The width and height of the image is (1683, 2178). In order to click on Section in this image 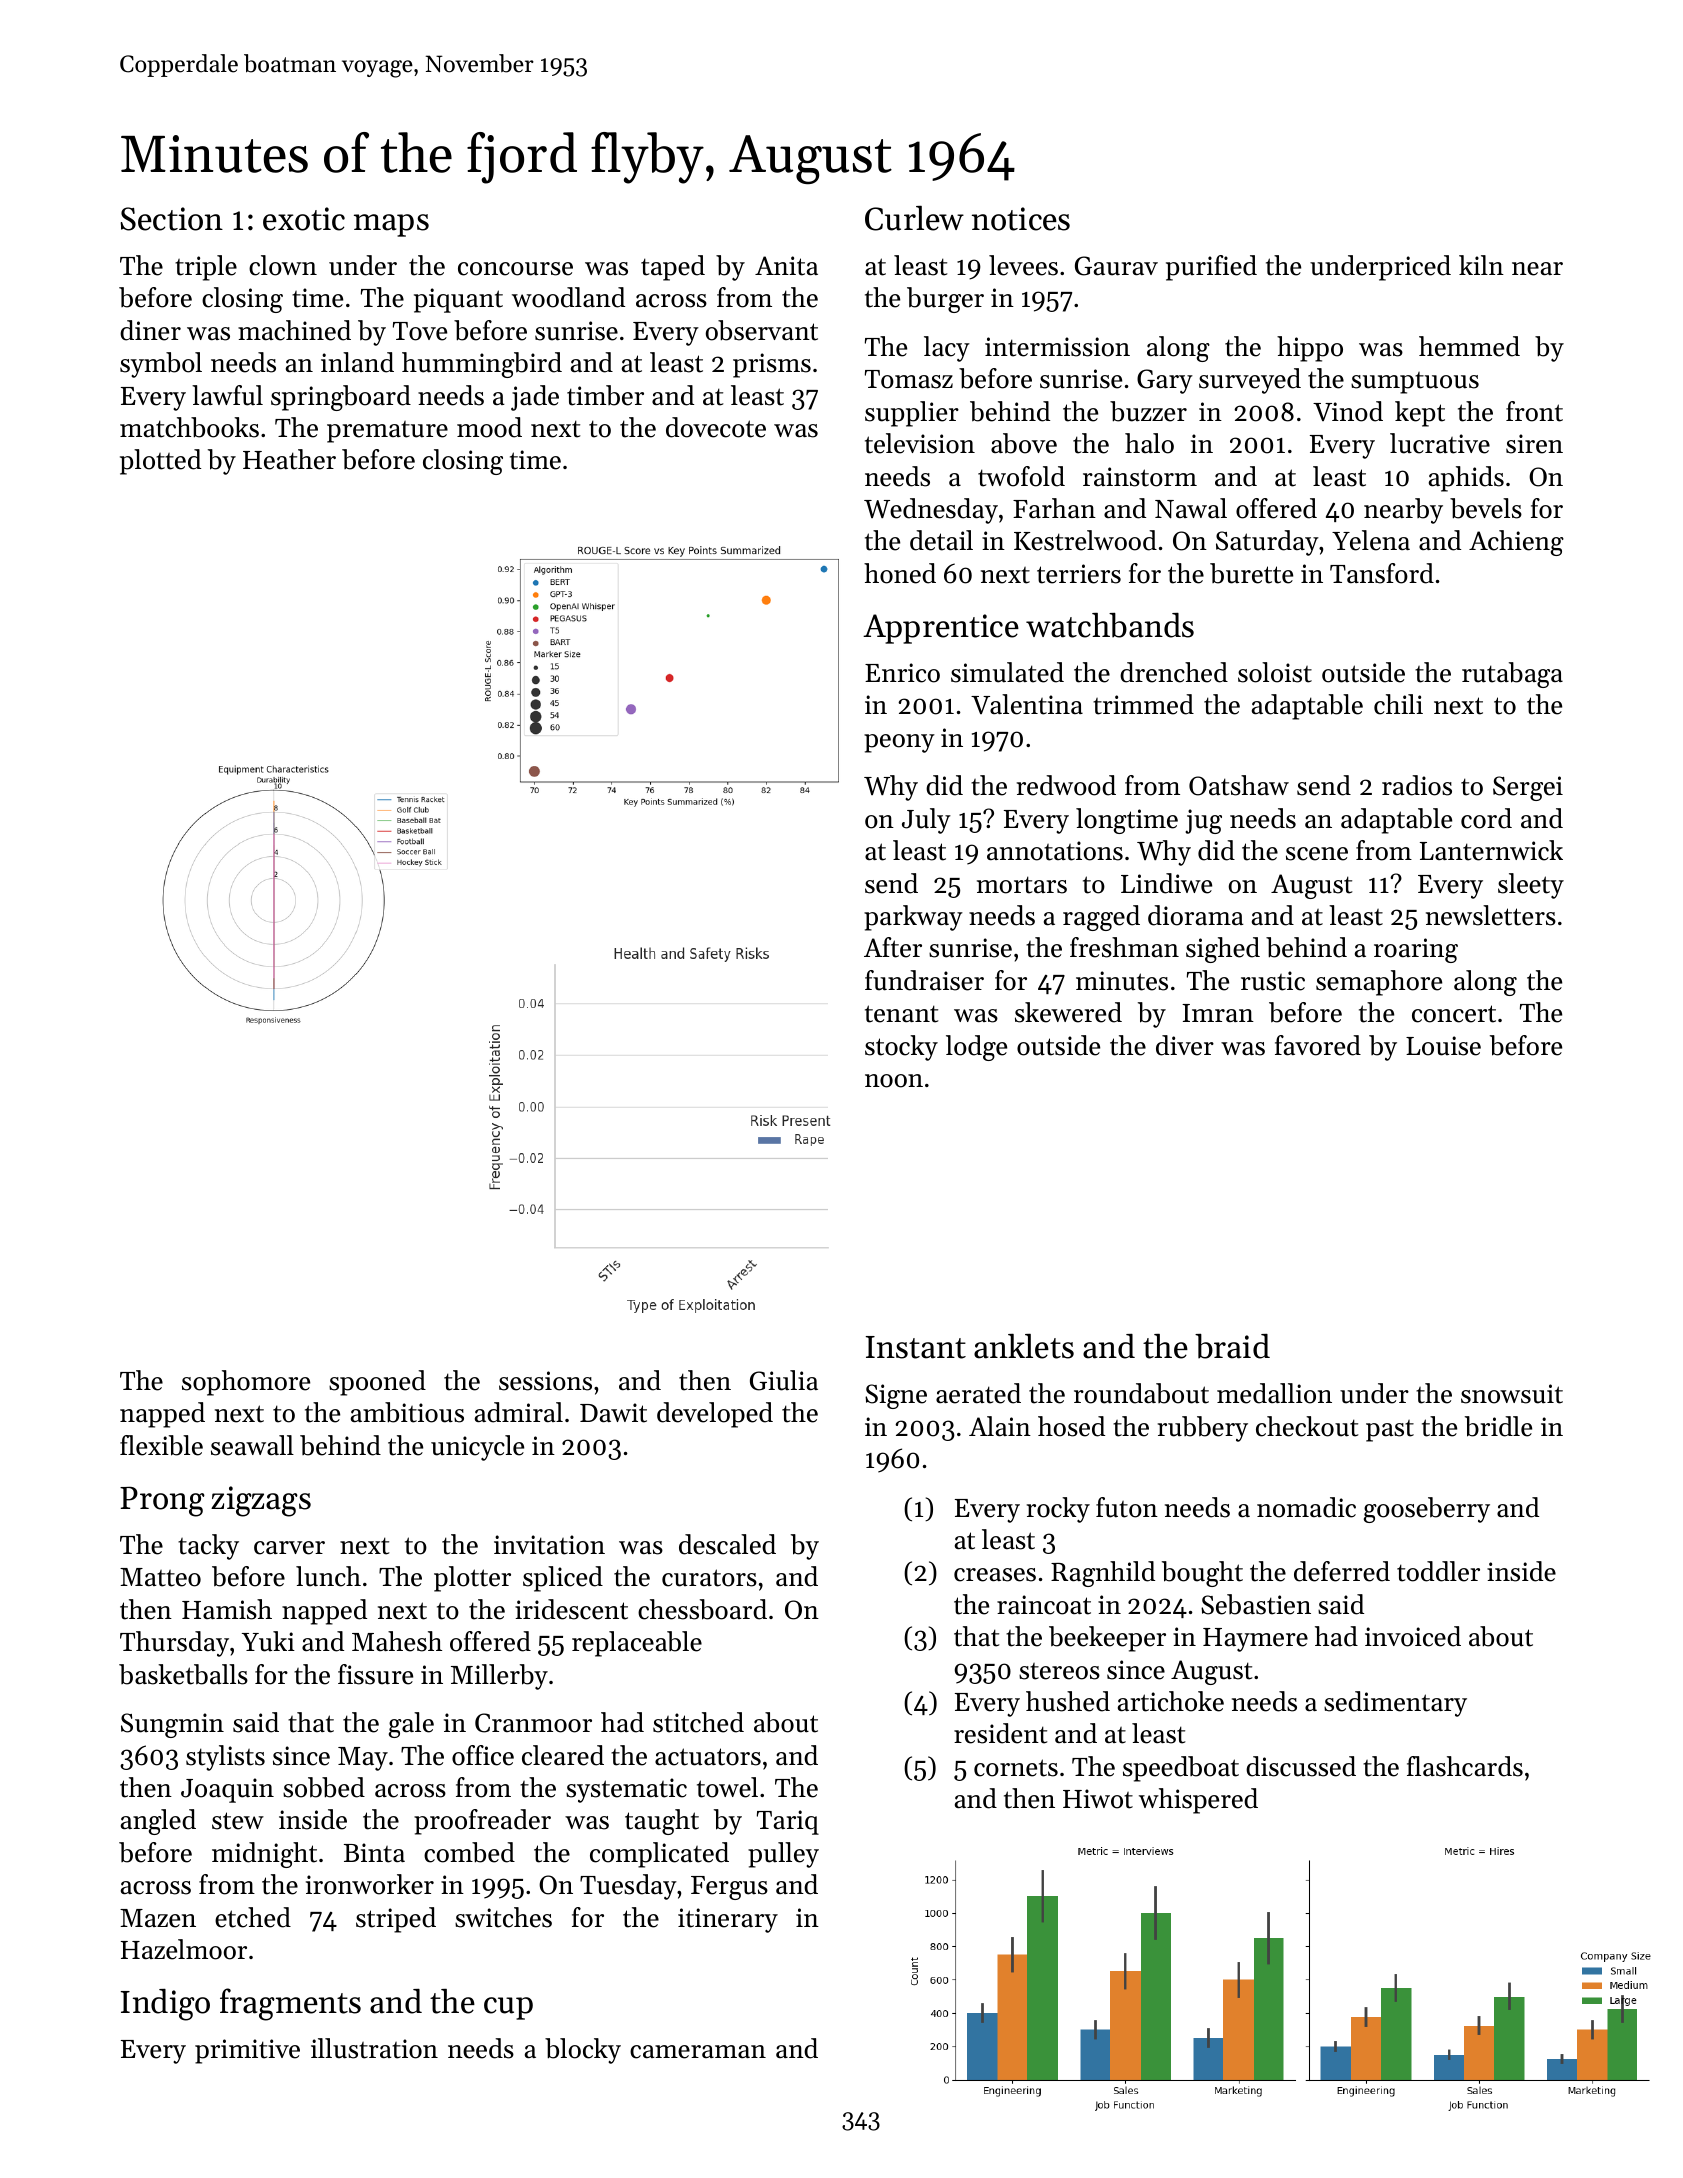, I will do `click(172, 219)`.
